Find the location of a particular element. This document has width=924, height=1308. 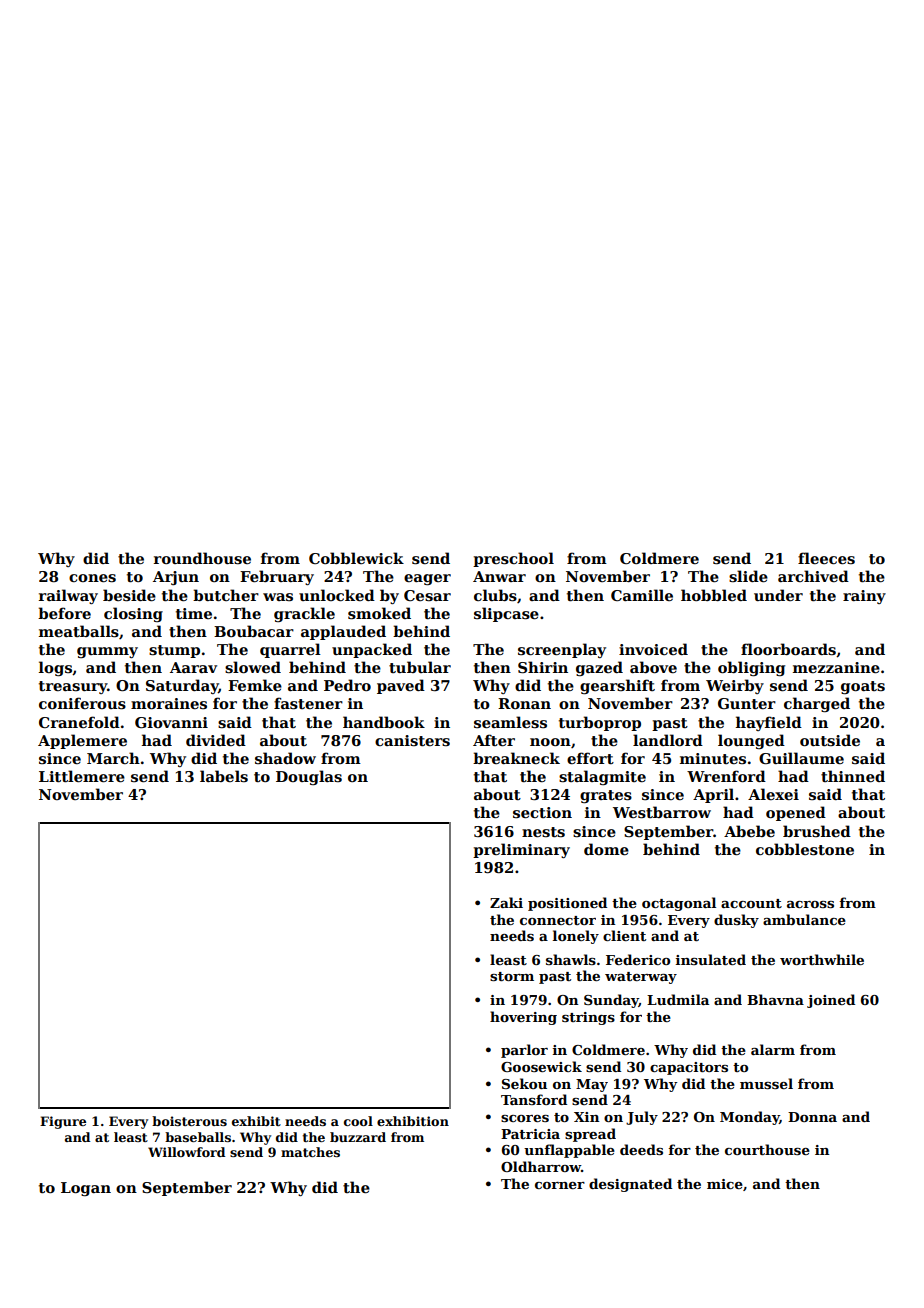

Littlemere is located at coordinates (82, 776).
